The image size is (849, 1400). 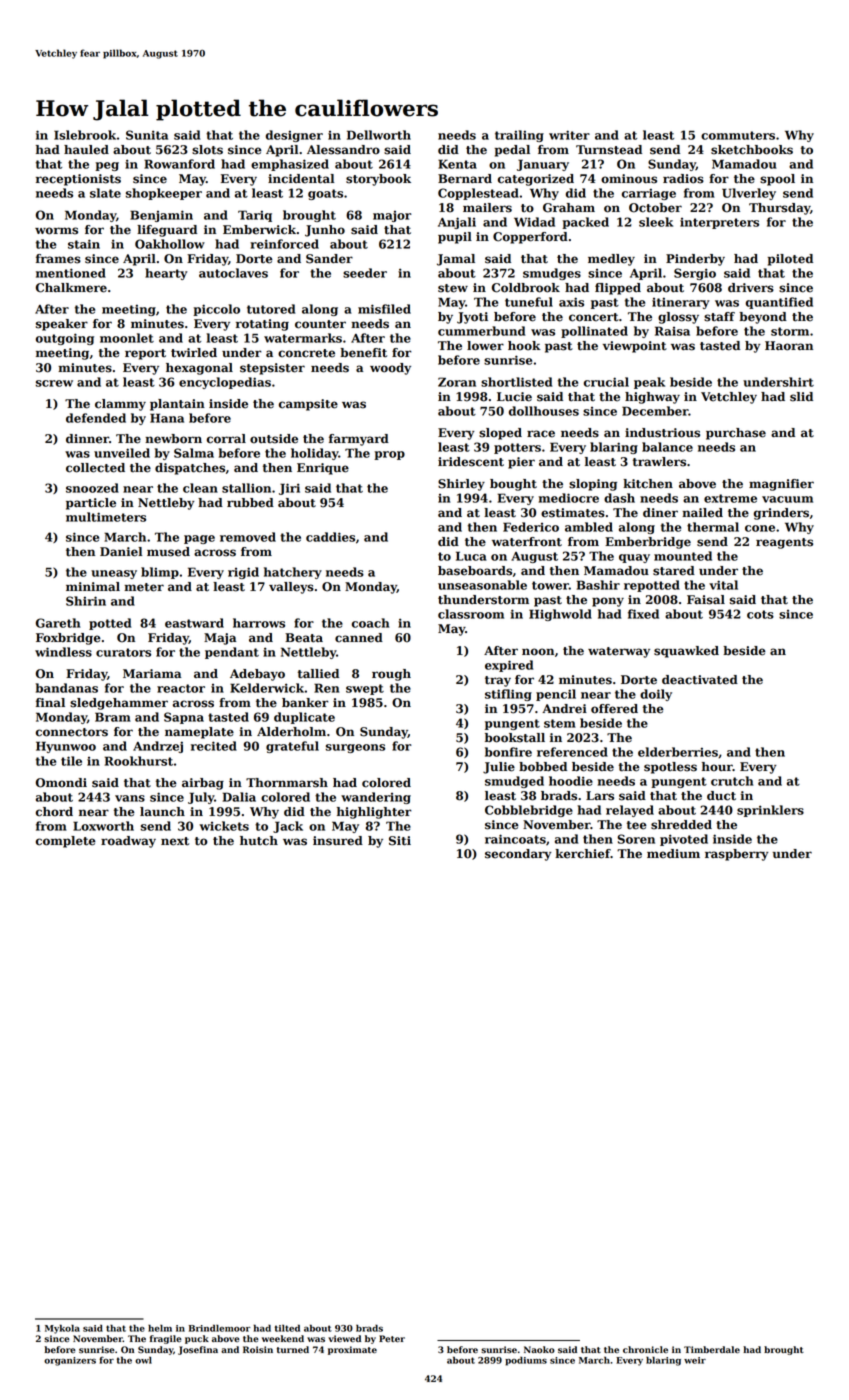 What do you see at coordinates (712, 1349) in the screenshot?
I see `Timberdale` at bounding box center [712, 1349].
